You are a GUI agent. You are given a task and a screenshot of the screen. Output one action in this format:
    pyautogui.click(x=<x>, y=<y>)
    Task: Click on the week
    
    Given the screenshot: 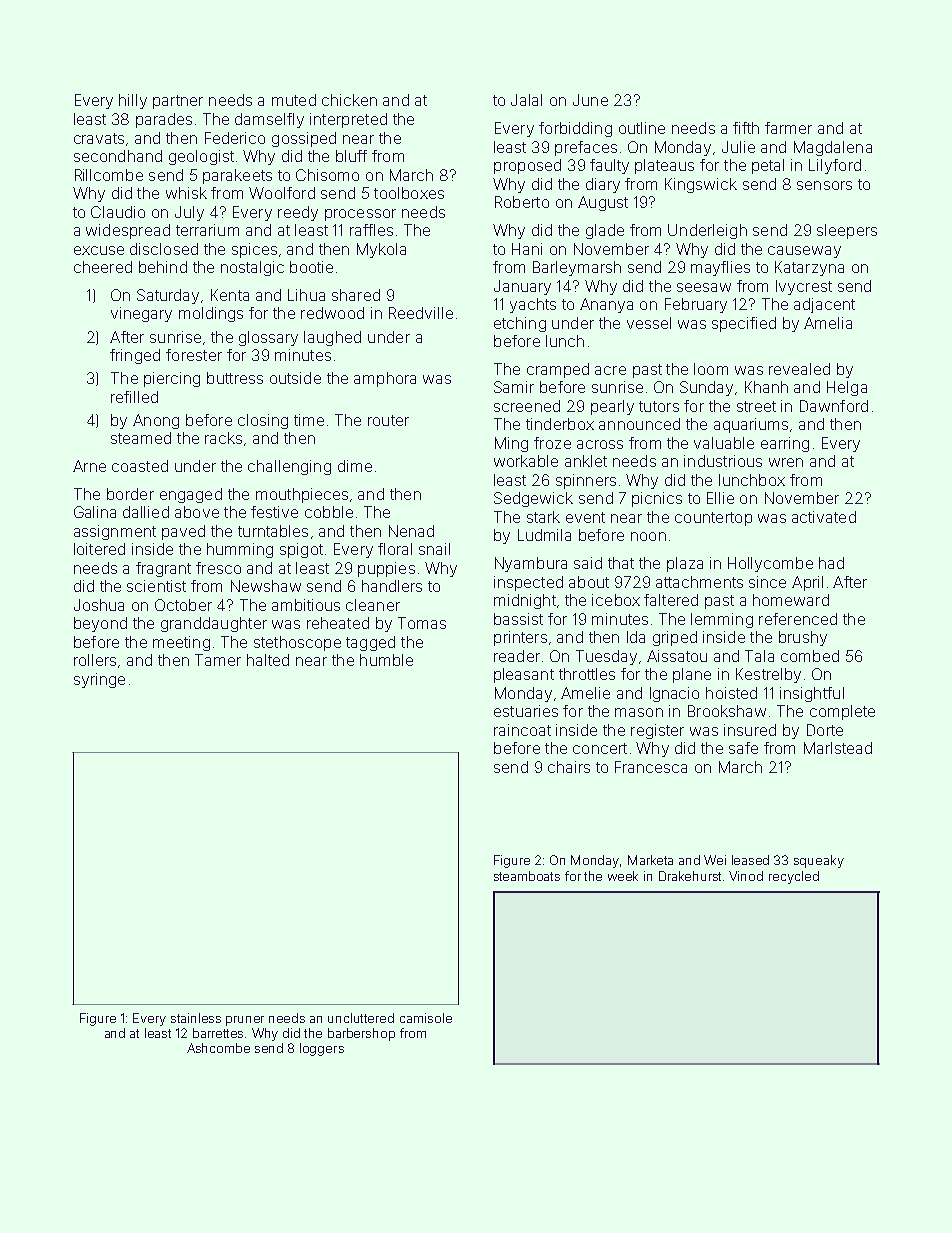 What is the action you would take?
    pyautogui.click(x=623, y=876)
